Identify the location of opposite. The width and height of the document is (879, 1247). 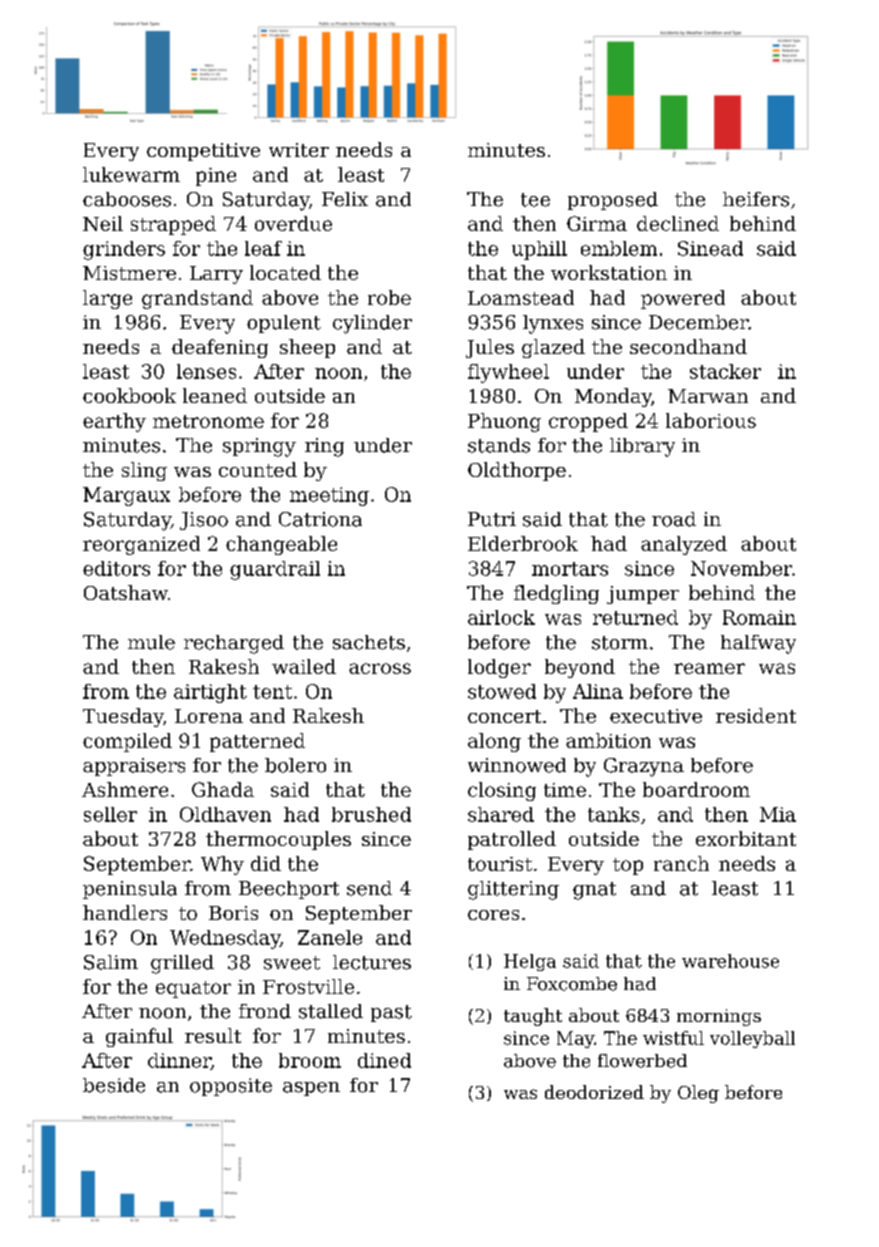
(231, 1087).
